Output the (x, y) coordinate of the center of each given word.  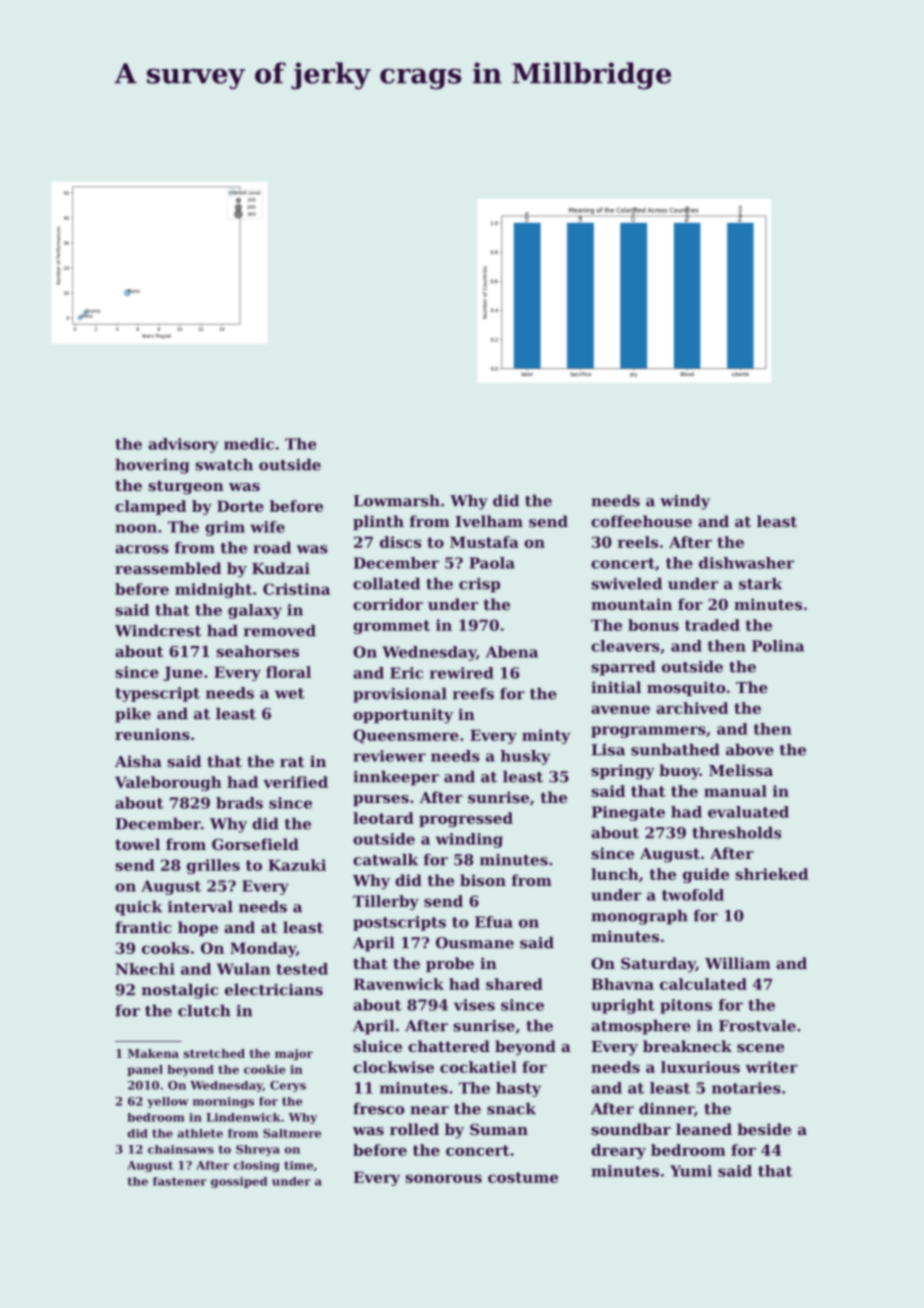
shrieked (771, 874)
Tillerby (386, 902)
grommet (391, 627)
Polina (778, 646)
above (750, 750)
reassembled (168, 568)
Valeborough (168, 783)
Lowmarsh (397, 501)
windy (685, 502)
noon (136, 528)
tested (302, 969)
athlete (200, 1133)
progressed (466, 819)
